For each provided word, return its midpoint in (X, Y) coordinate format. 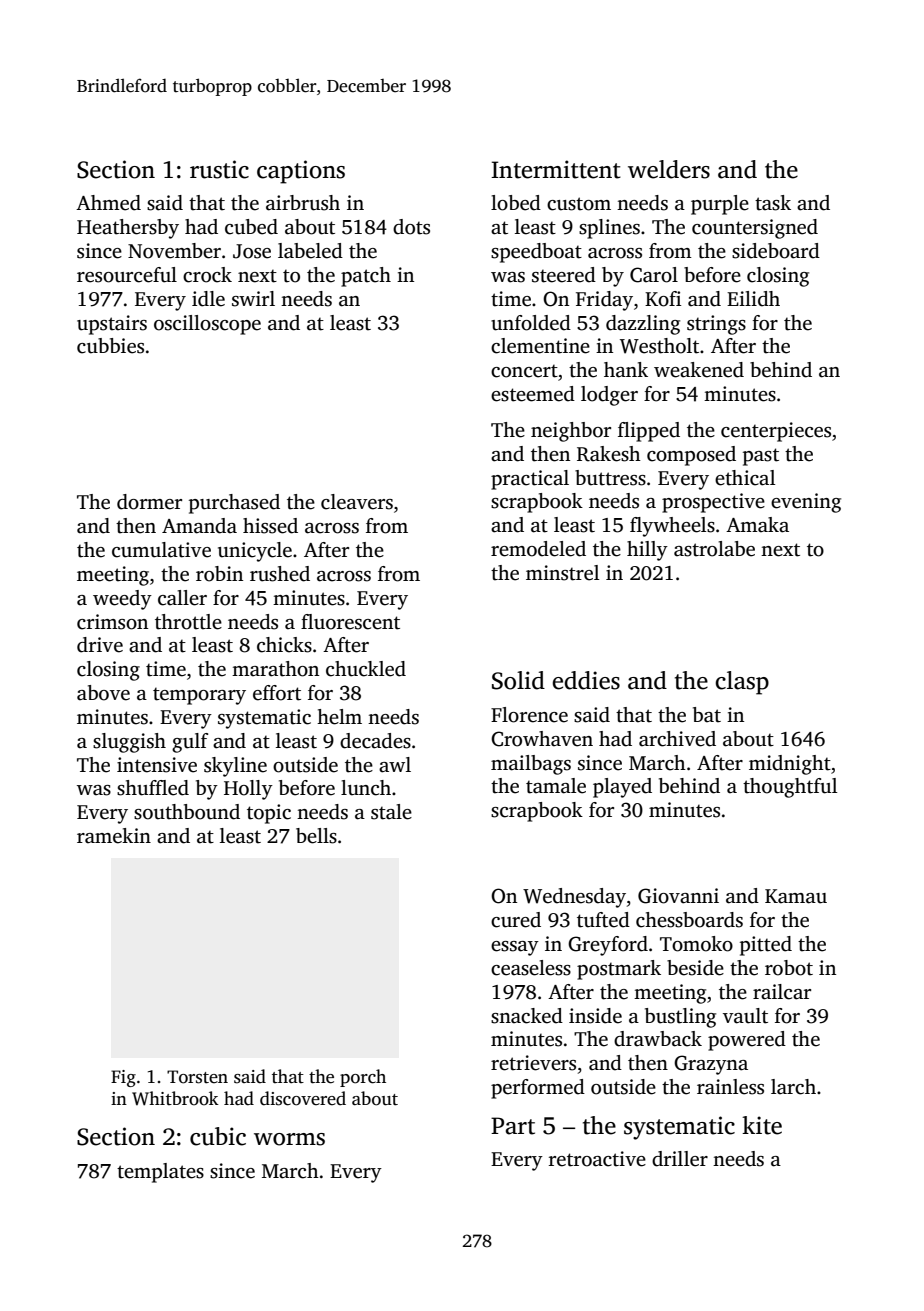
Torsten (197, 1077)
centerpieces (776, 432)
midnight (790, 765)
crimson (112, 622)
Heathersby (128, 229)
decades (375, 741)
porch (363, 1078)
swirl (253, 299)
